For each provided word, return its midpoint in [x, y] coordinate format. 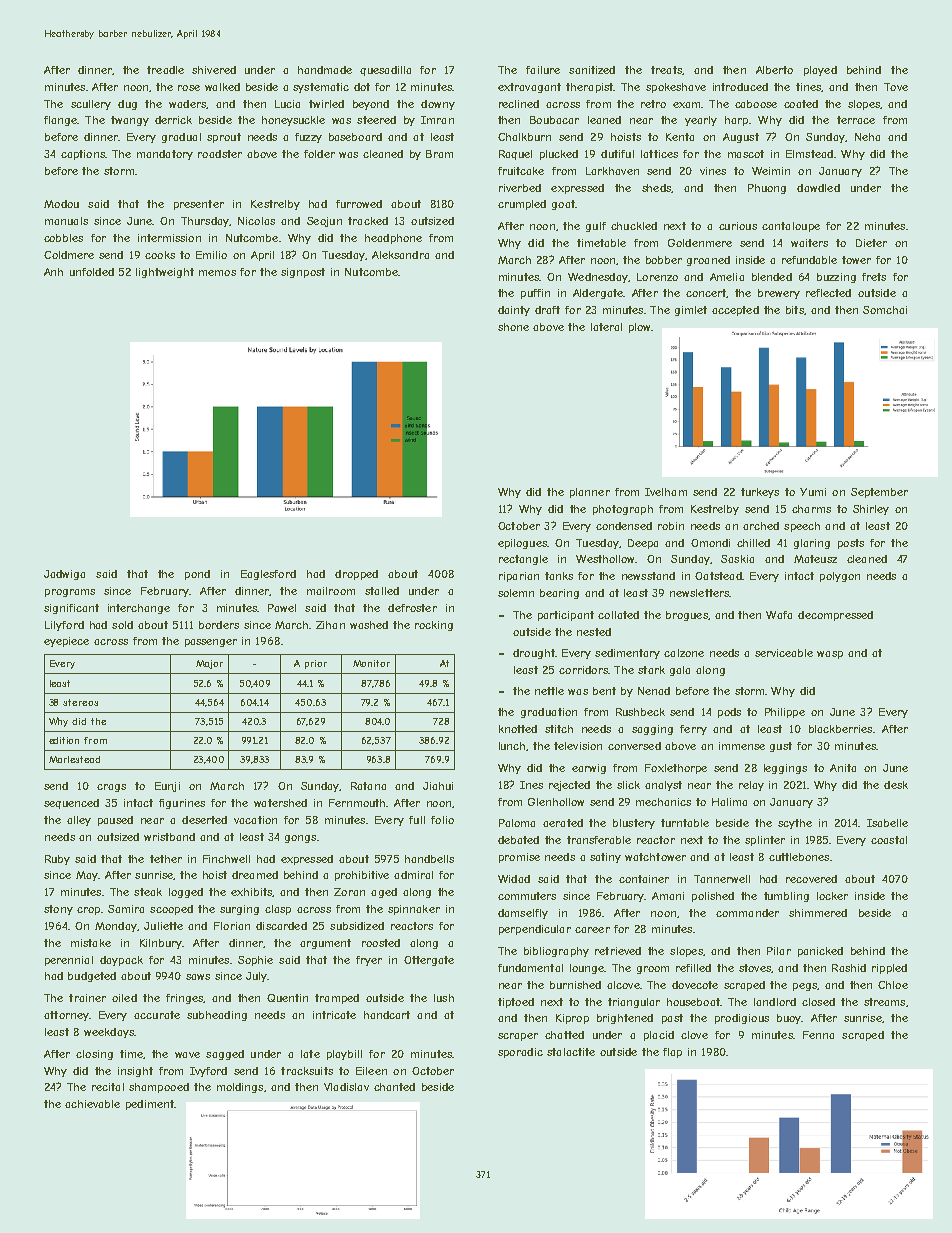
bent [604, 691]
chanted [394, 1087]
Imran [437, 120]
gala [680, 671]
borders [219, 625]
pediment [150, 1105]
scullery [91, 105]
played [820, 71]
